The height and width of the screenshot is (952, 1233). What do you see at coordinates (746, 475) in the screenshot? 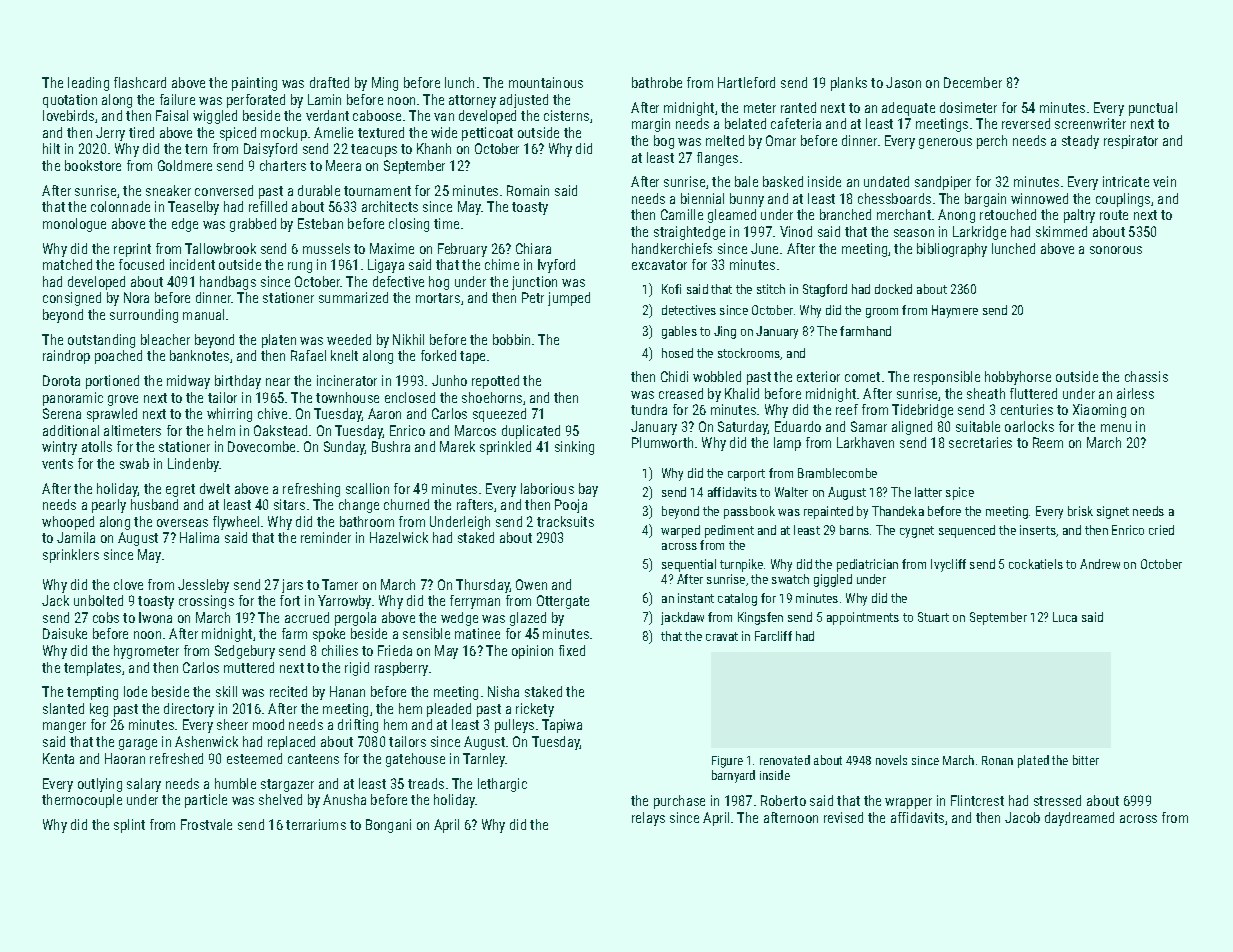
I see `carport` at bounding box center [746, 475].
